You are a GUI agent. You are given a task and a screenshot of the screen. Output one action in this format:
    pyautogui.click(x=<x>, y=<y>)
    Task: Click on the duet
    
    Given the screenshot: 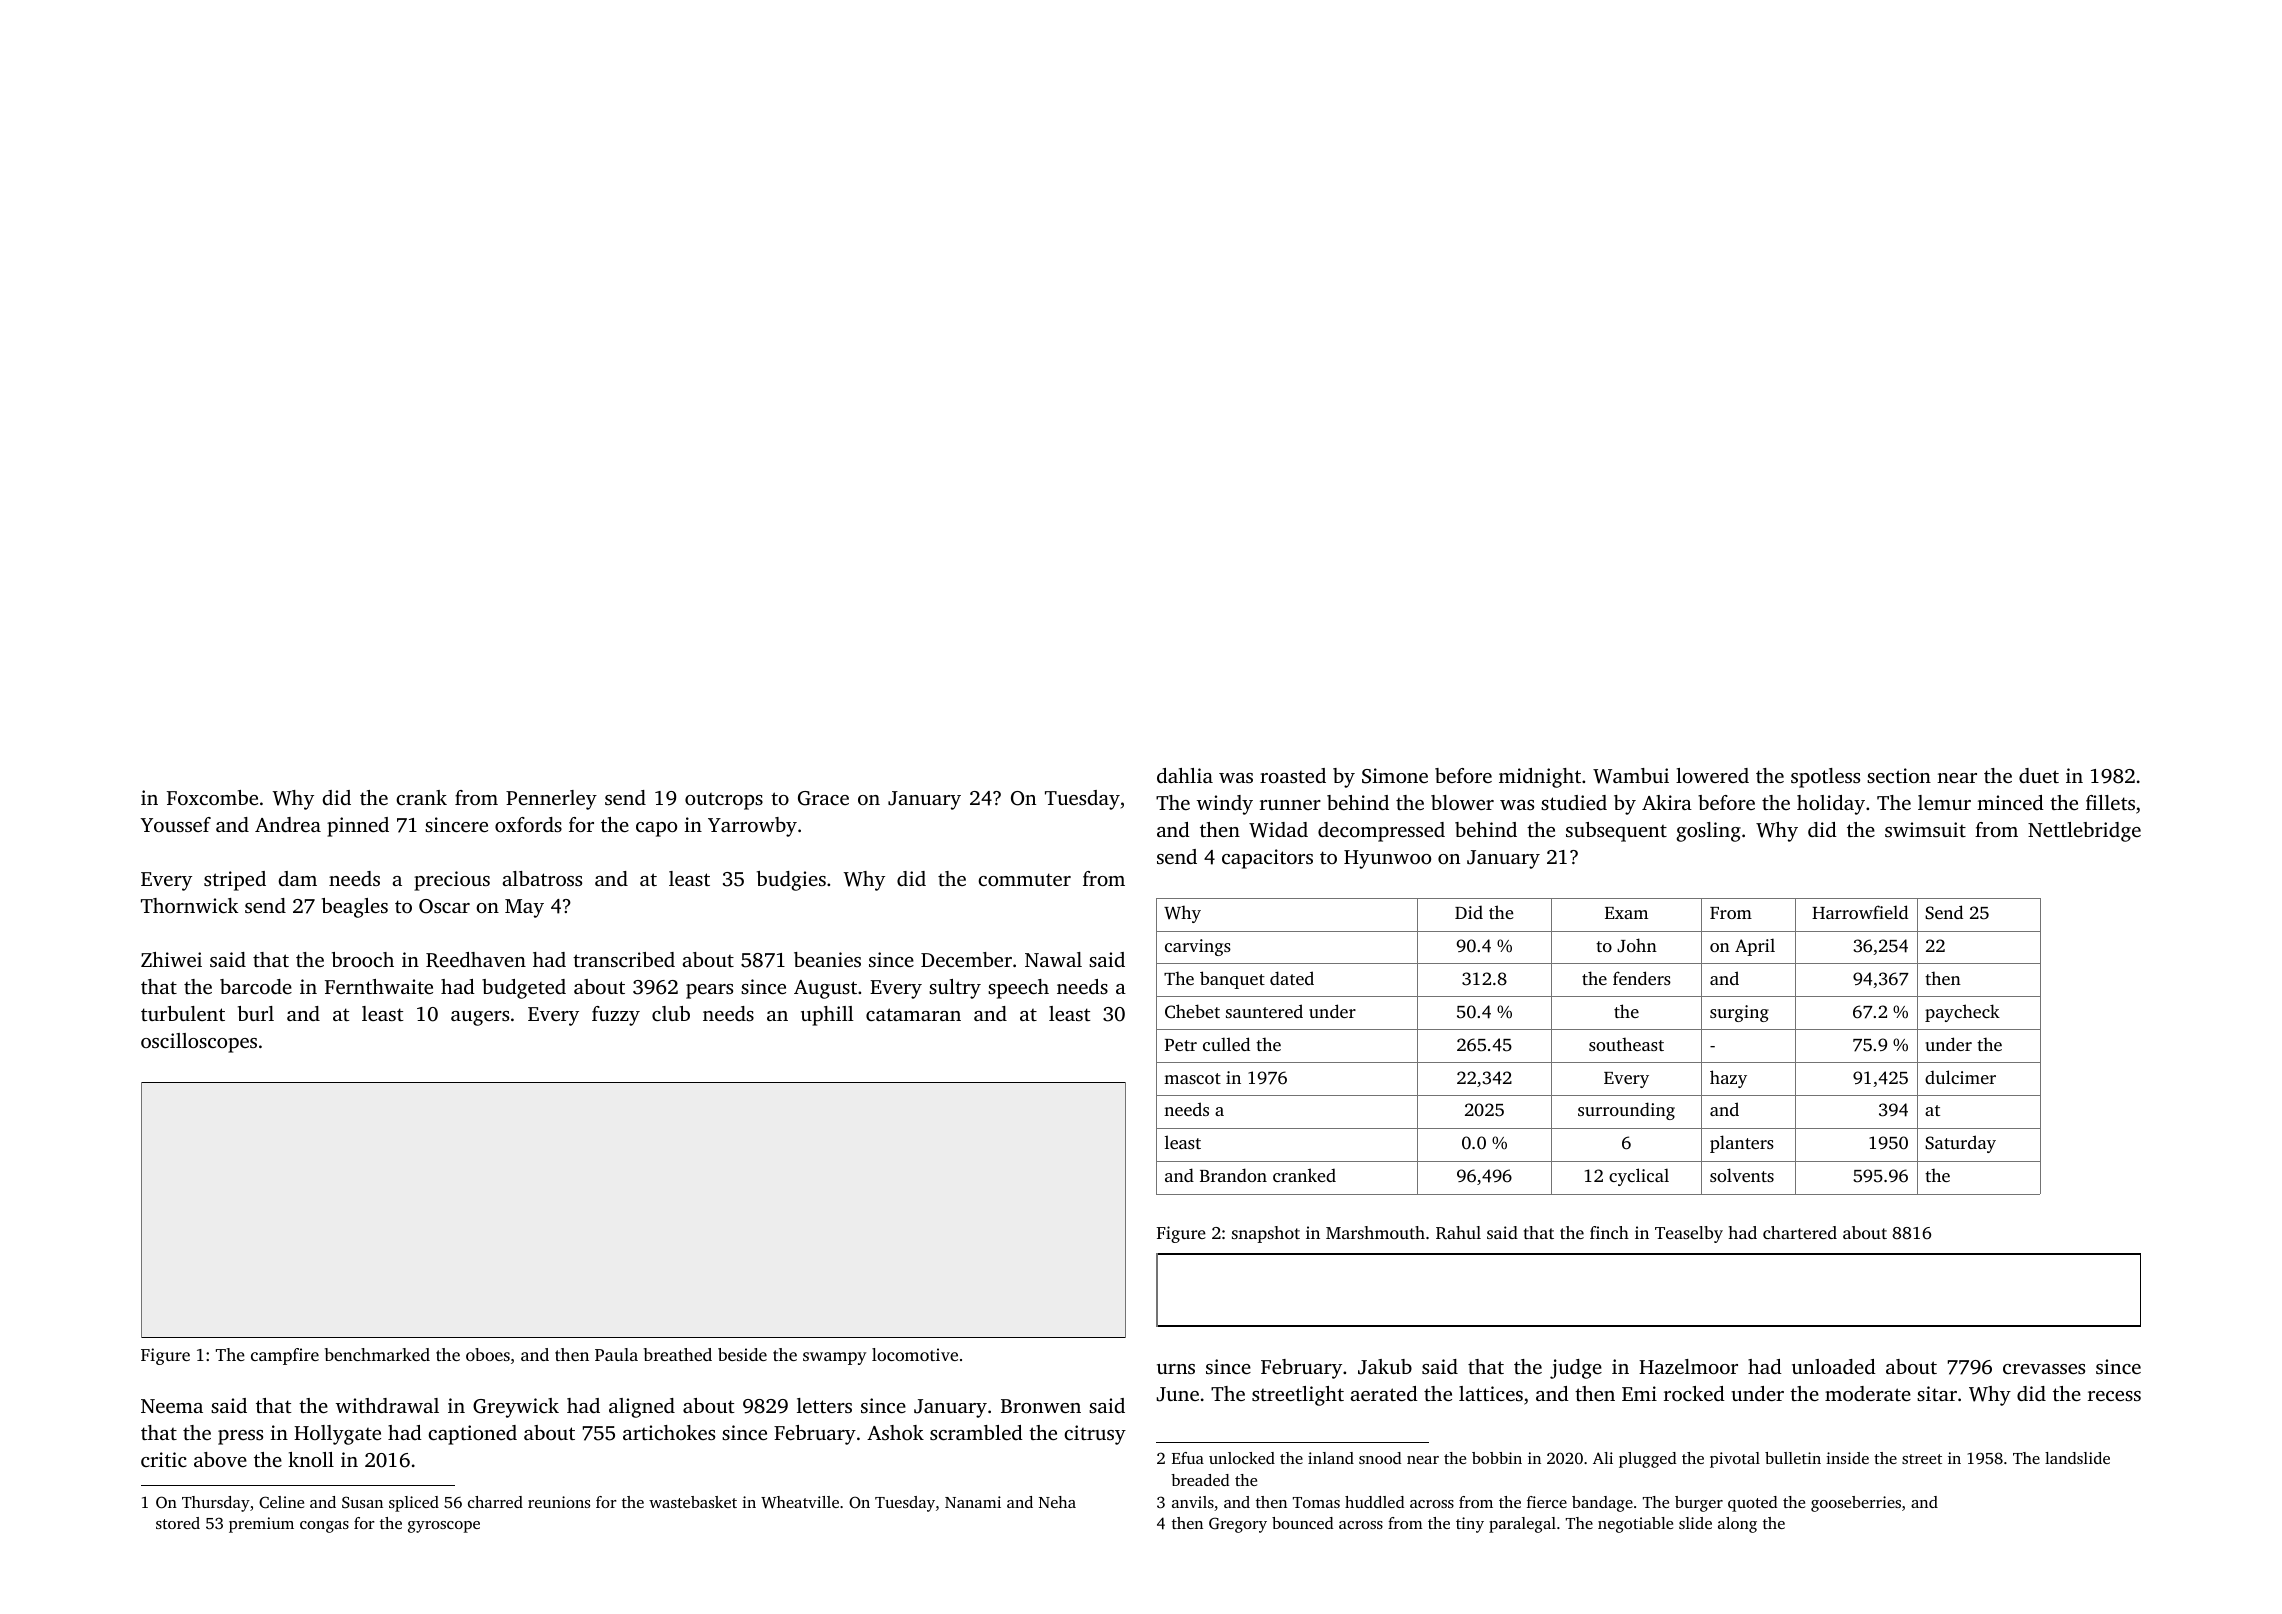 What is the action you would take?
    pyautogui.click(x=2039, y=775)
